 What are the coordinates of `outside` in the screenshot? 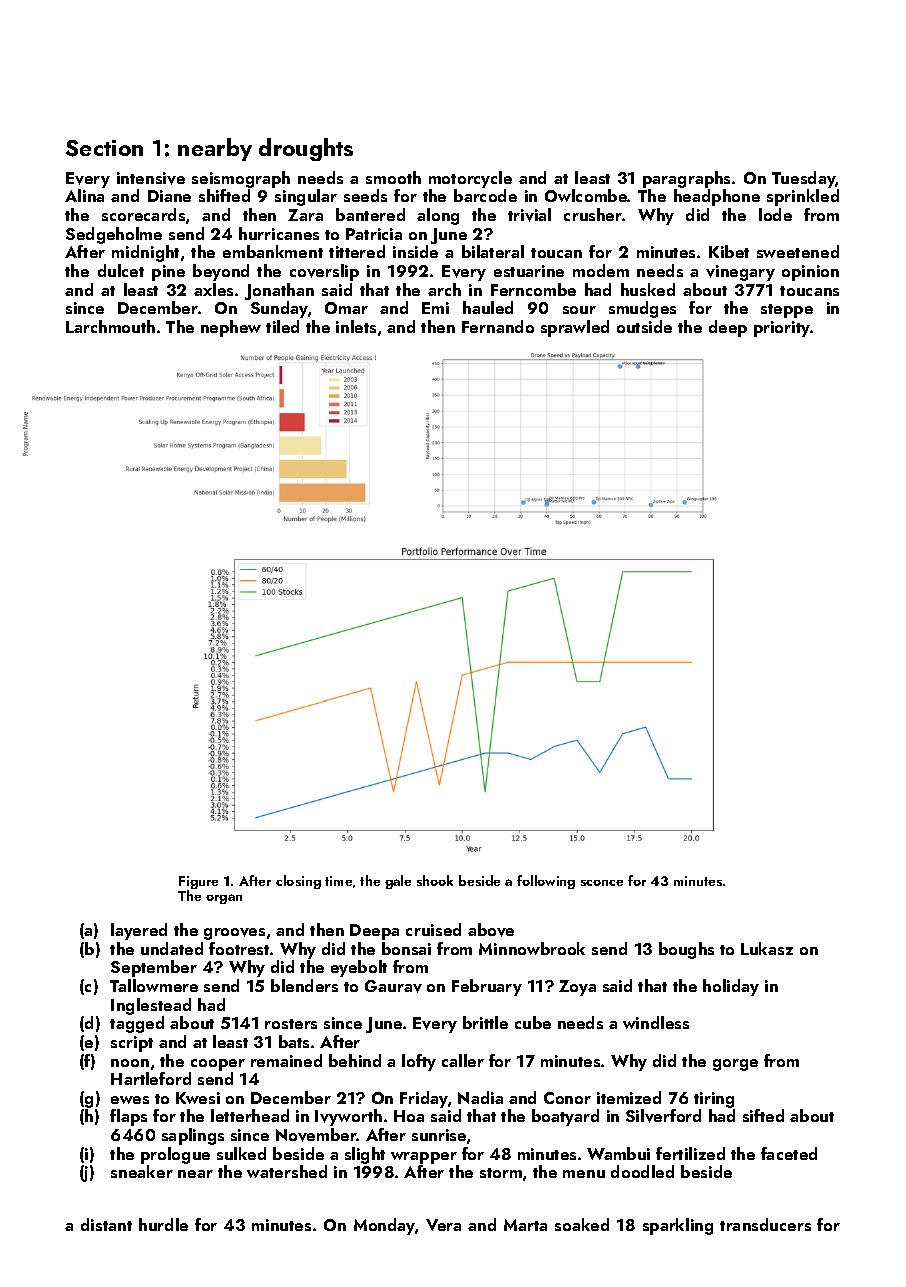 It's located at (644, 326).
